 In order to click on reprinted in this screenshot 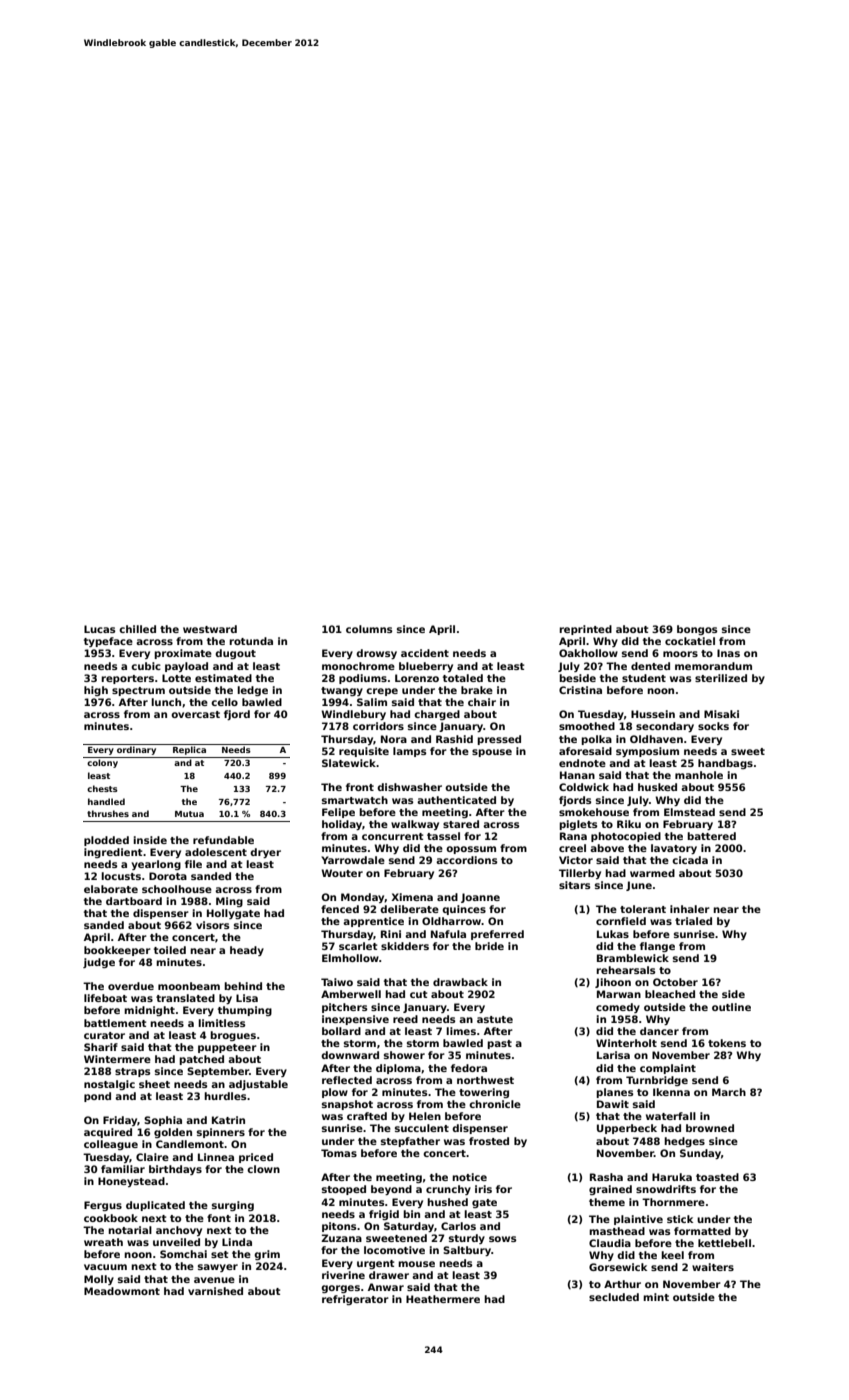, I will do `click(585, 630)`.
